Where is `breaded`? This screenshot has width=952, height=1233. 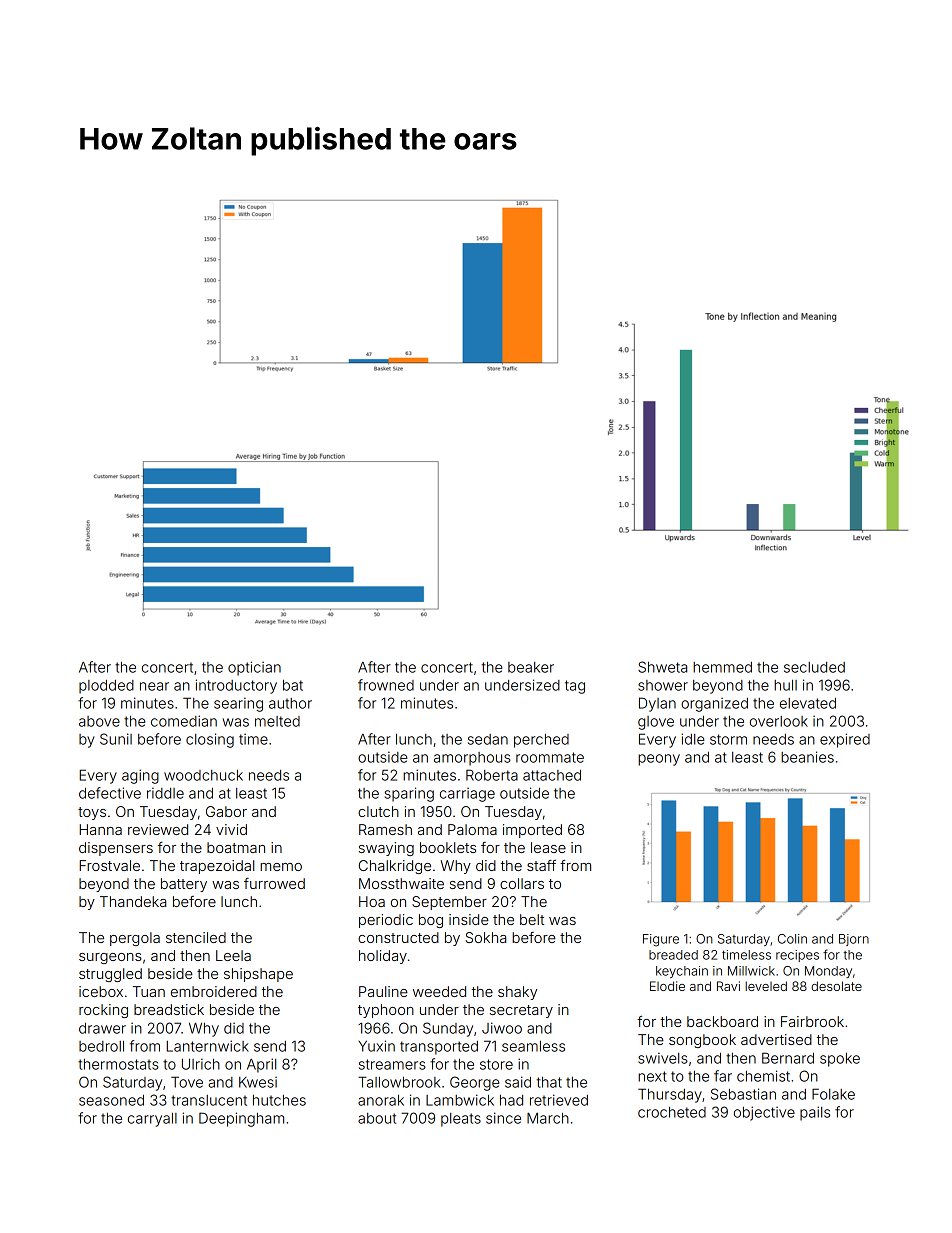
breaded is located at coordinates (673, 955).
